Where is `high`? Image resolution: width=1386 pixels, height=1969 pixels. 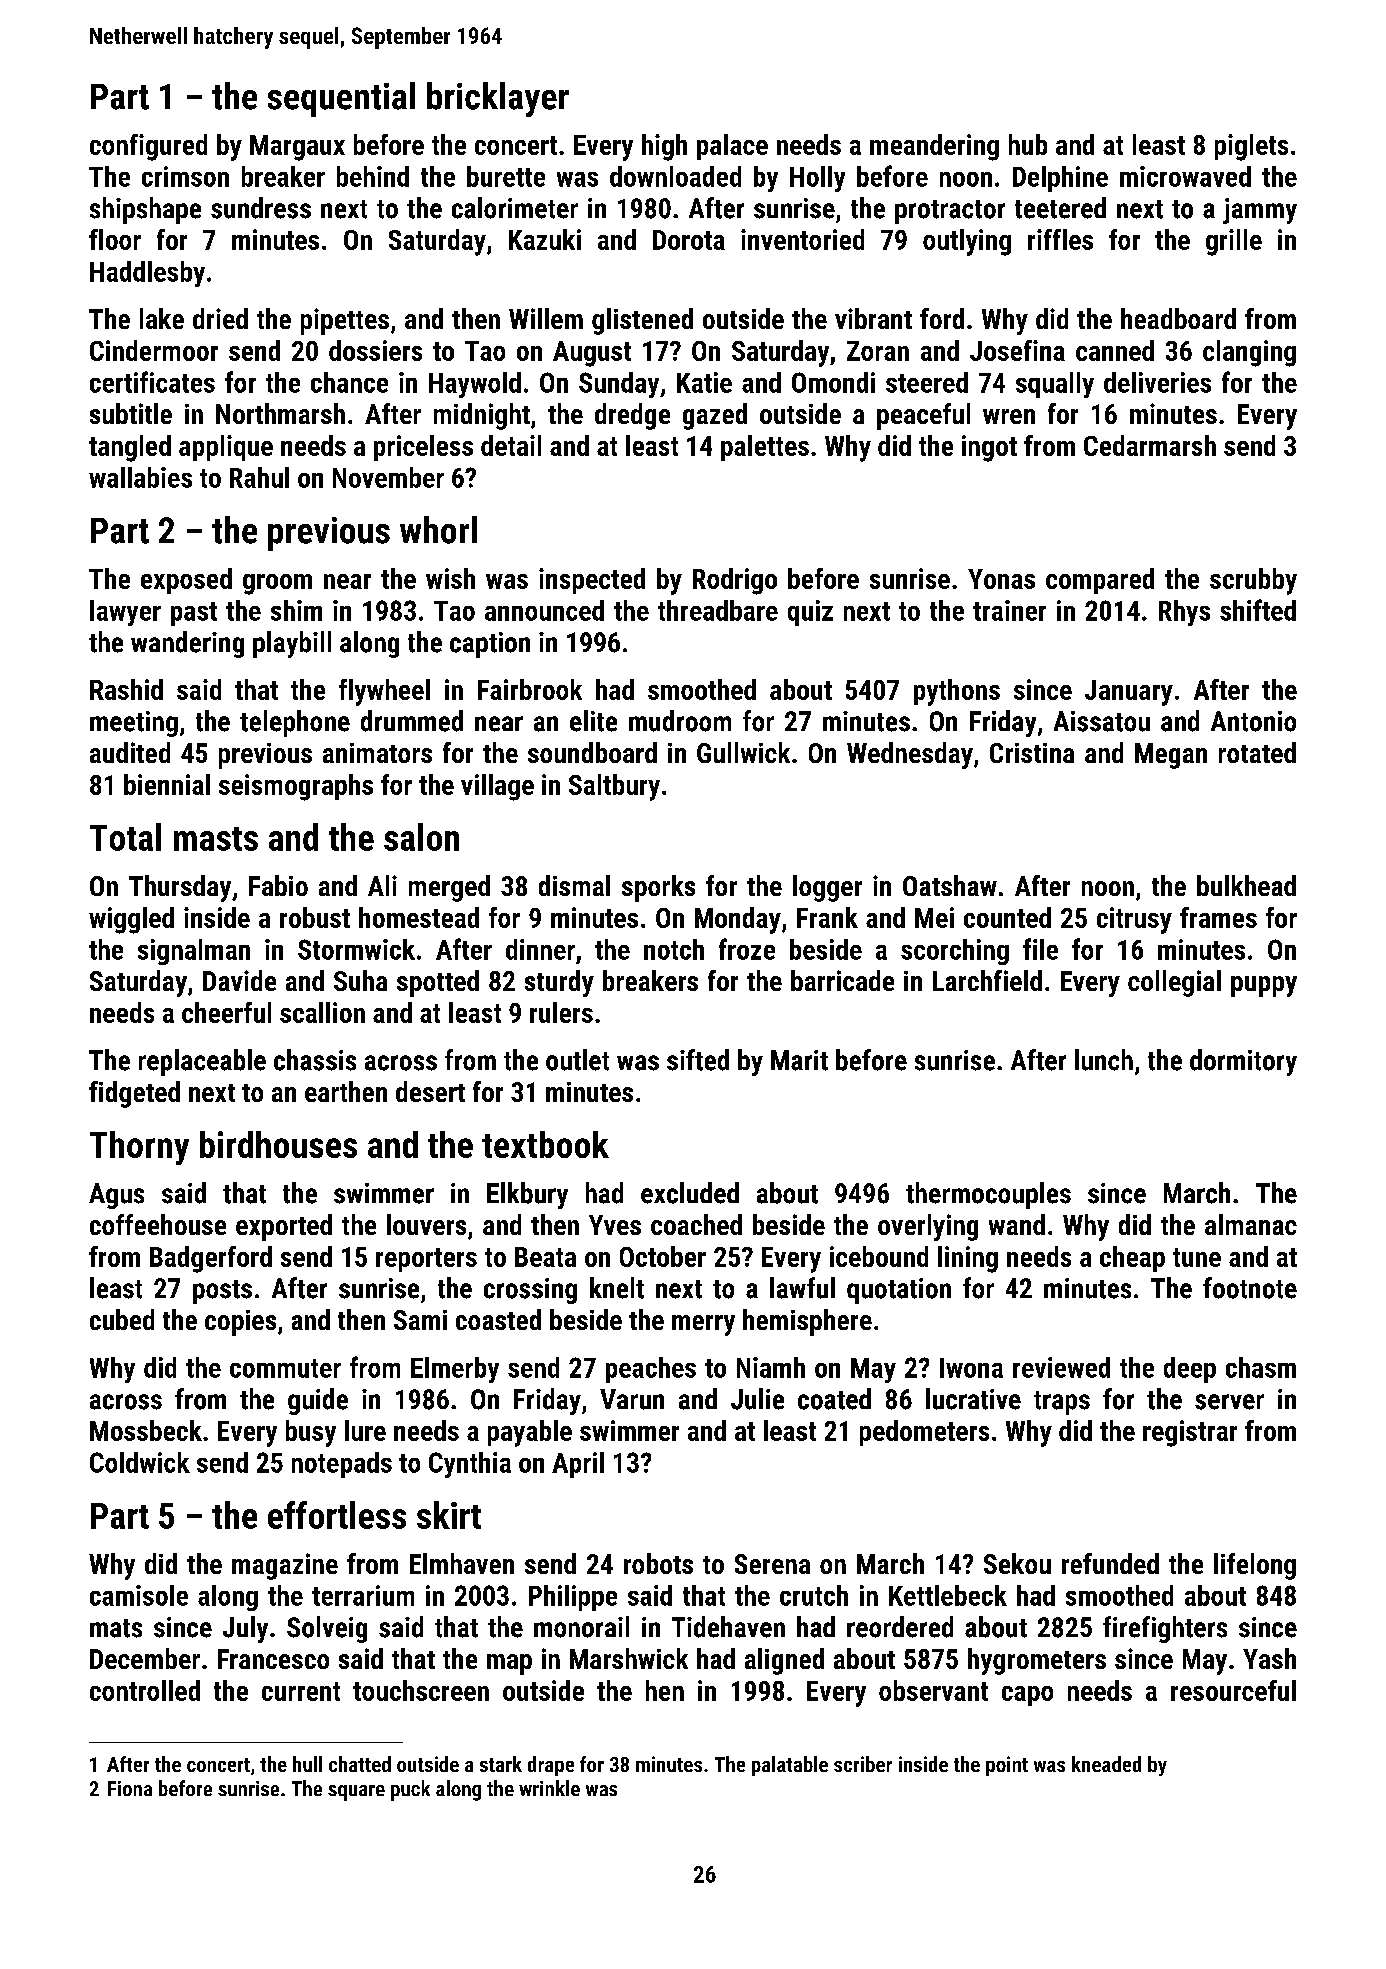
high is located at coordinates (664, 147).
